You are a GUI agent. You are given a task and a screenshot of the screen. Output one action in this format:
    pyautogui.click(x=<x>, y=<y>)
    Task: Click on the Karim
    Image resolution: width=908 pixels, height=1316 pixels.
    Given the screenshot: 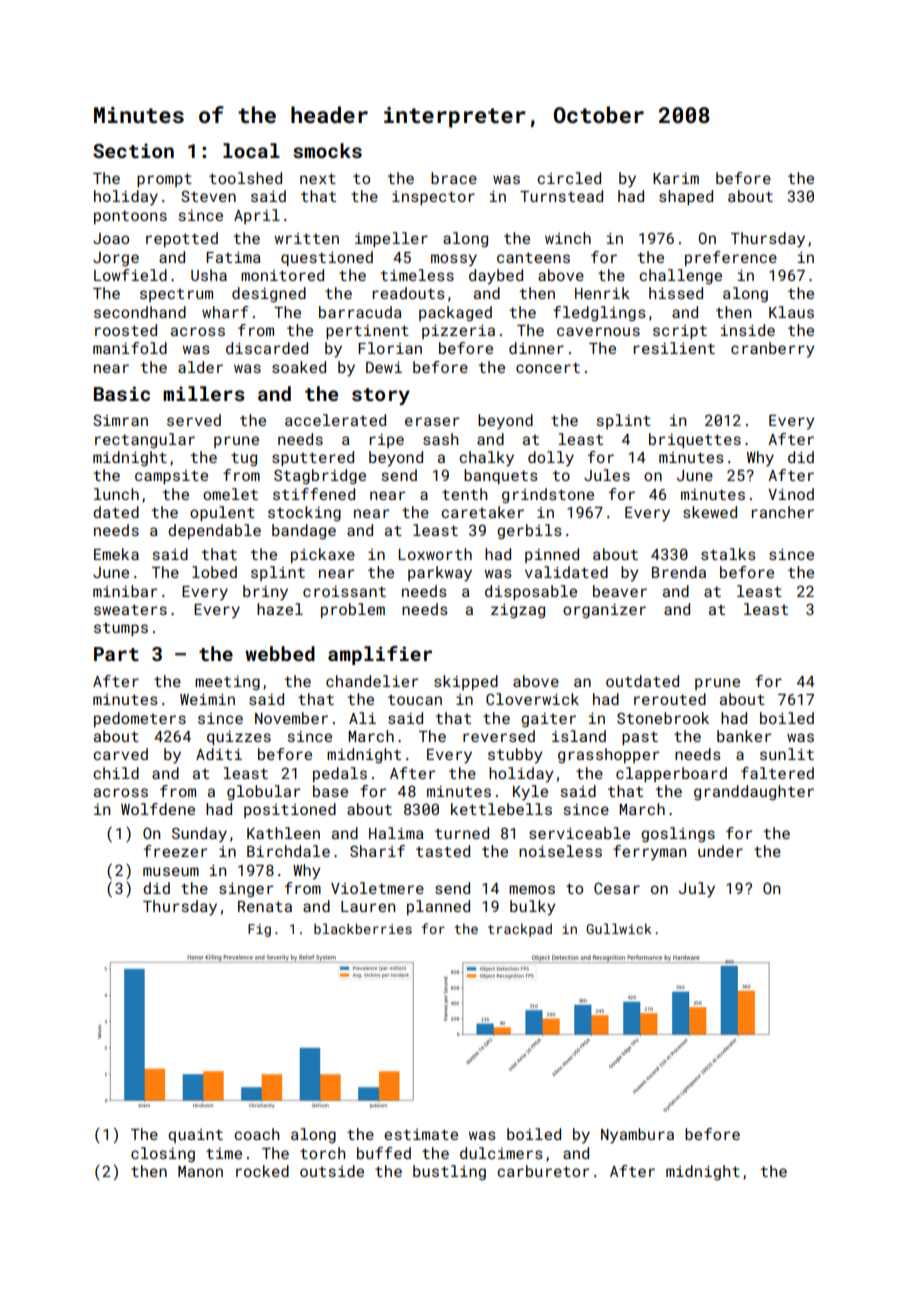 What is the action you would take?
    pyautogui.click(x=676, y=178)
